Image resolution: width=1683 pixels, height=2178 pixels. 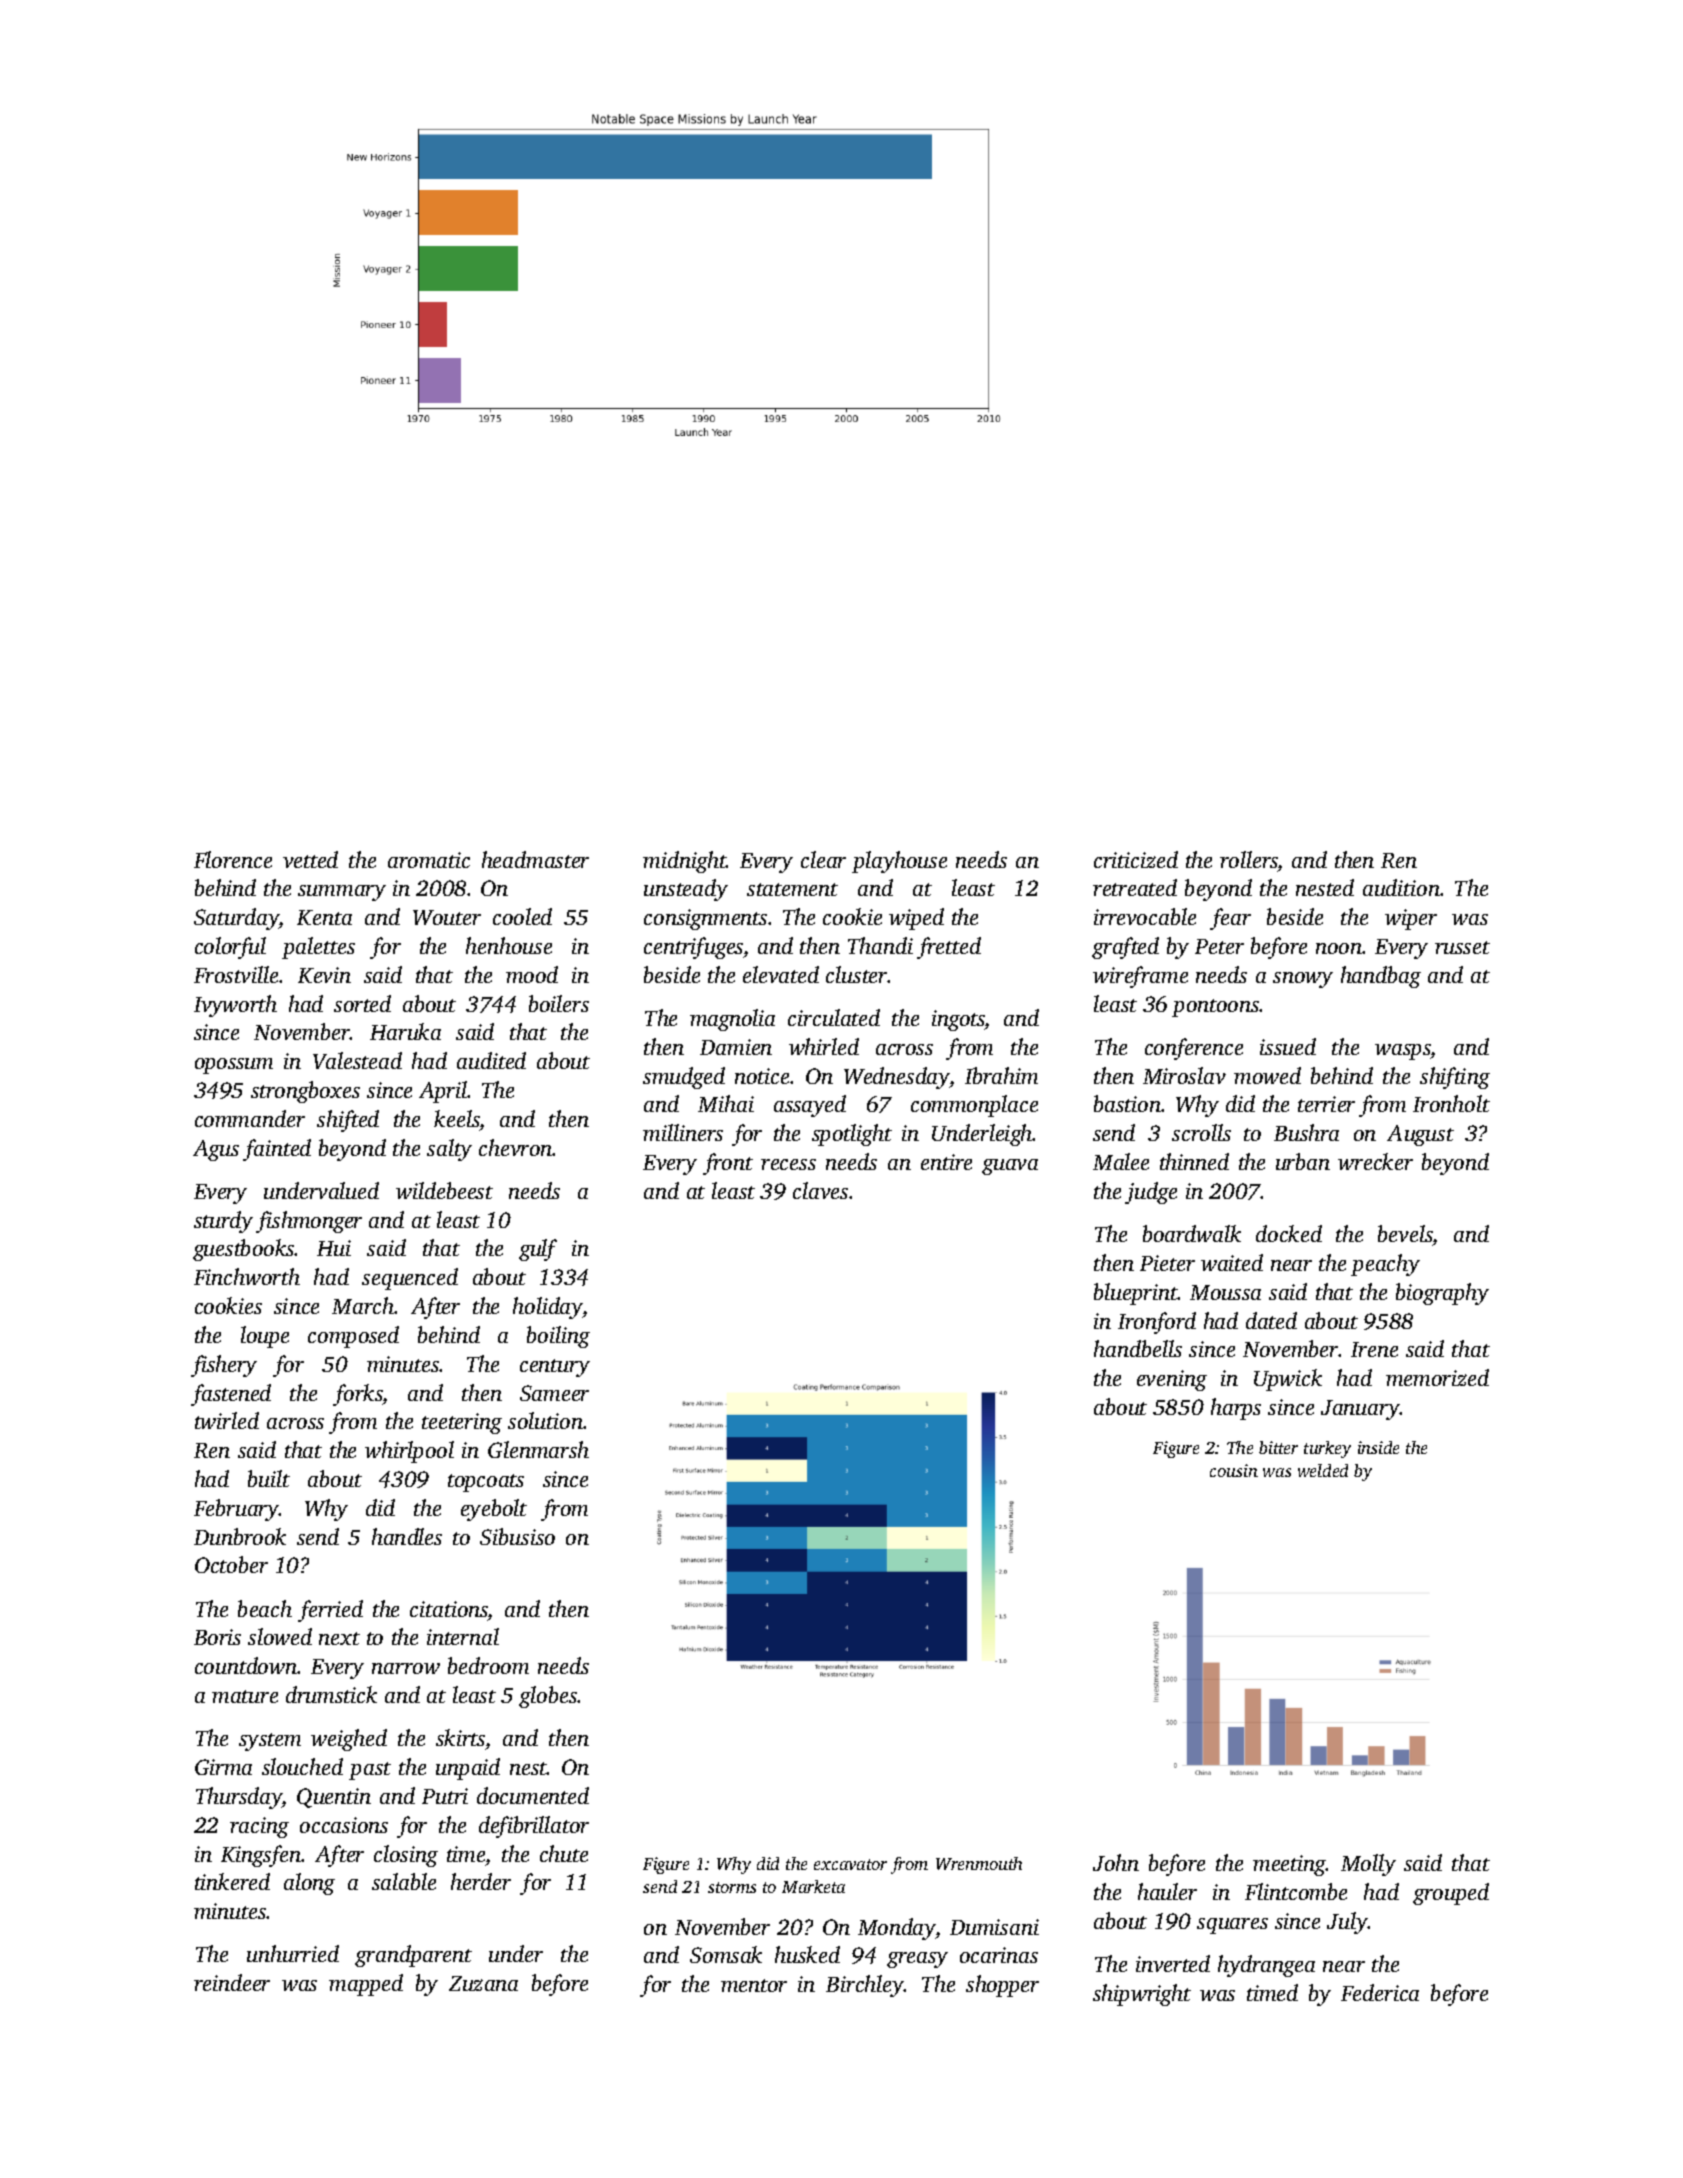 I want to click on cousin, so click(x=1234, y=1470).
